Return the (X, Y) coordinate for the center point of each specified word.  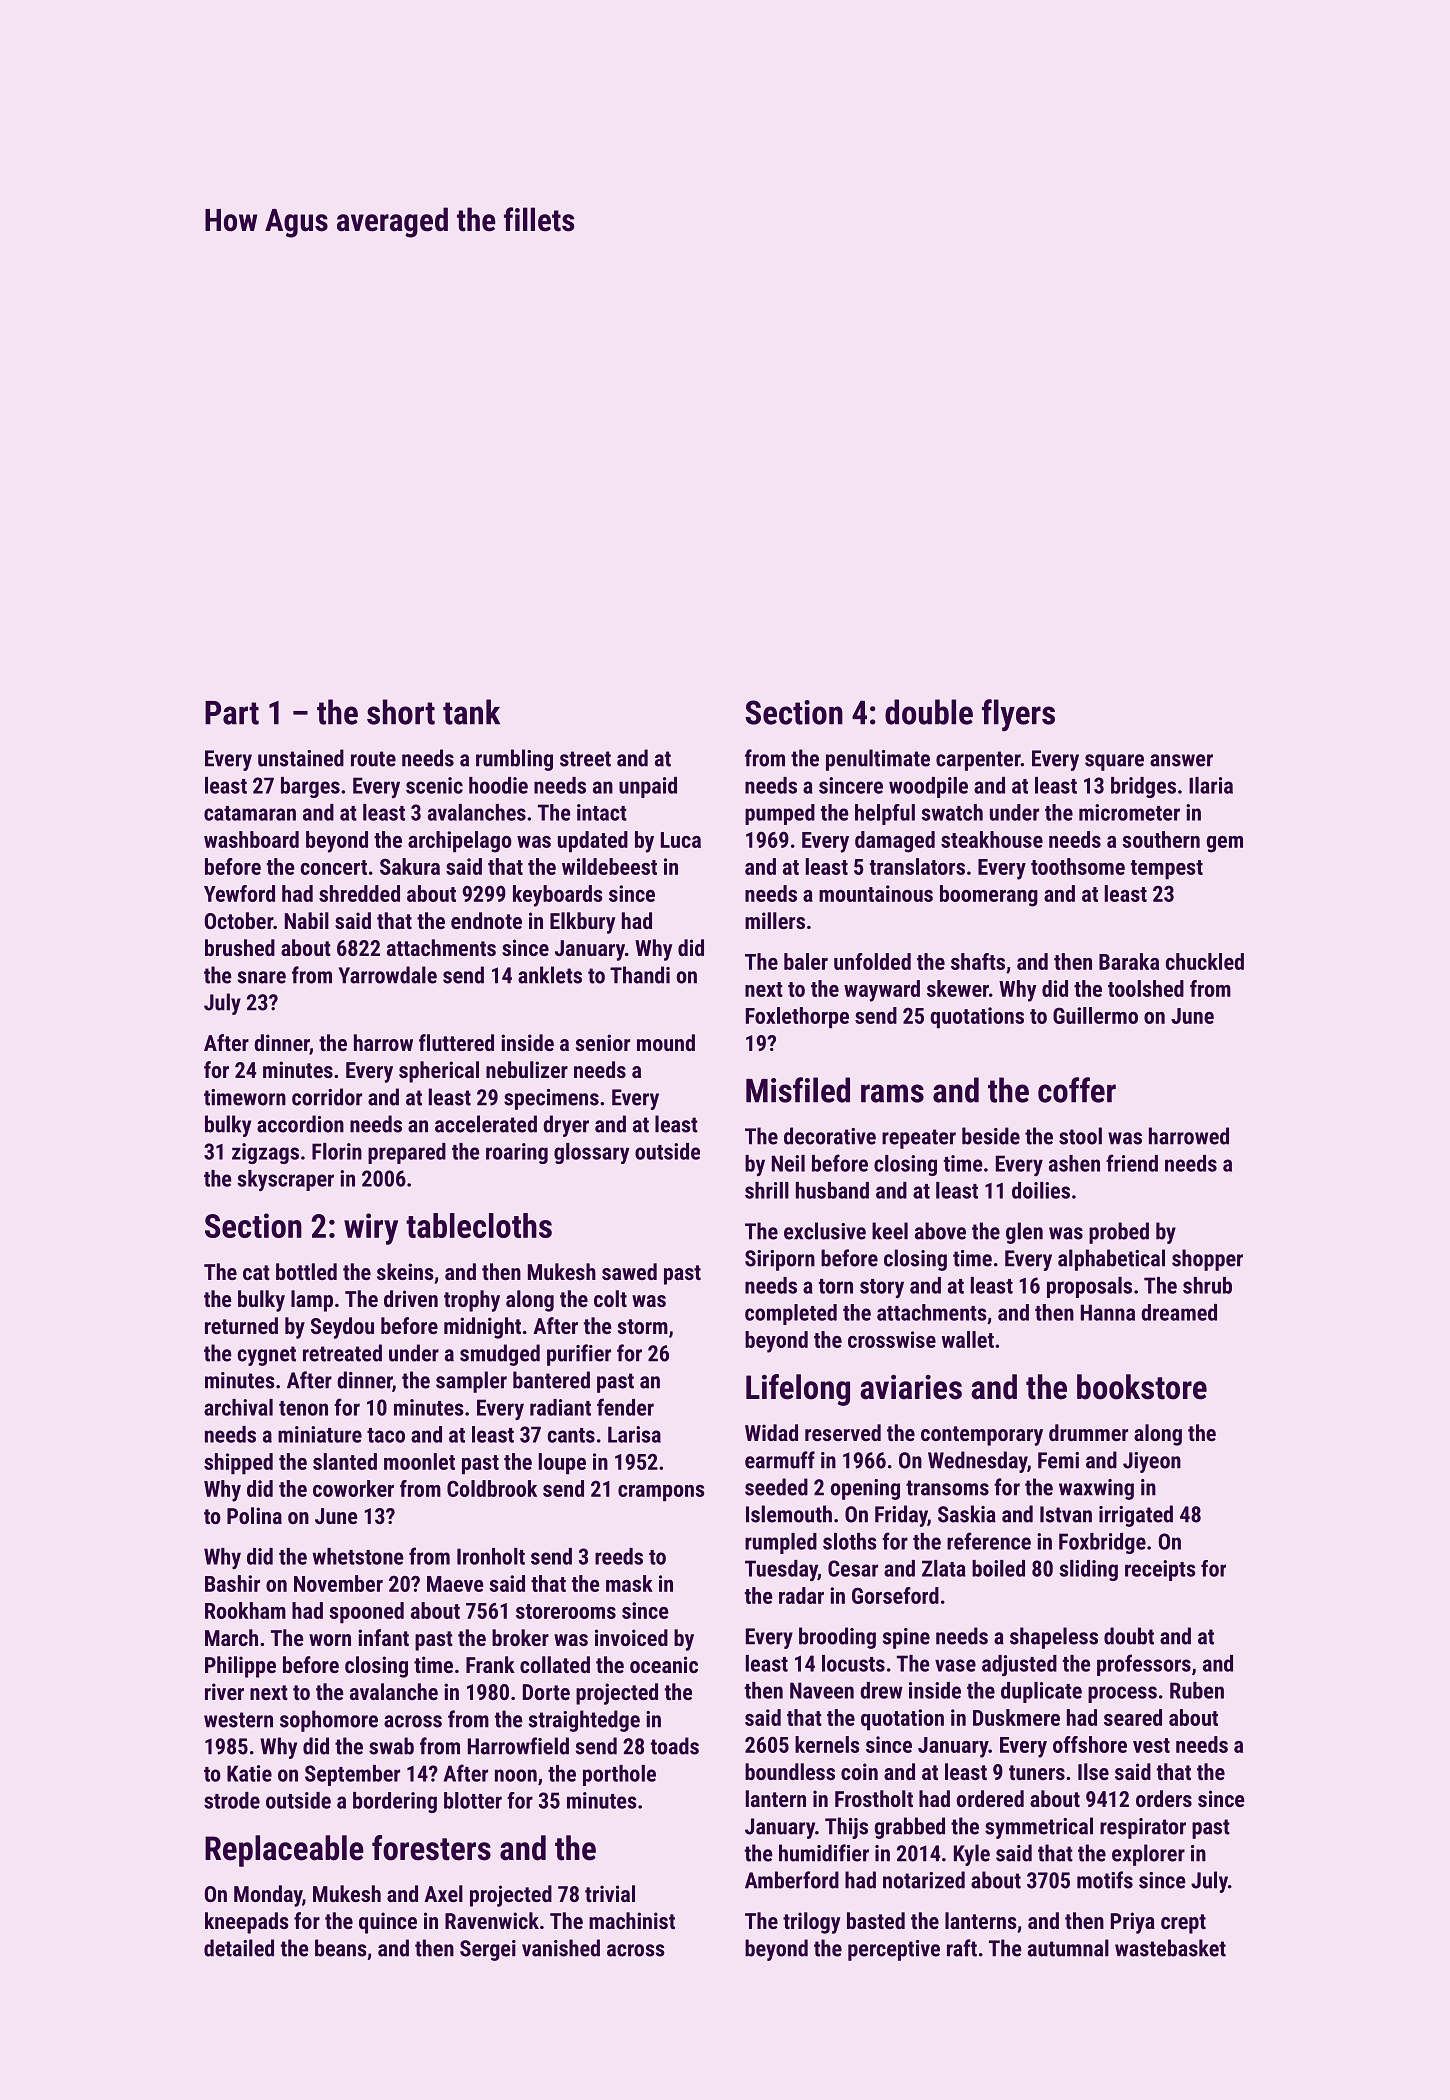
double (929, 712)
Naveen (822, 1690)
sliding (1088, 1570)
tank (471, 712)
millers (775, 920)
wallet (967, 1339)
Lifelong (798, 1390)
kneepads (247, 1923)
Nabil (307, 920)
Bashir (232, 1583)
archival (238, 1407)
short (401, 712)
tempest (1167, 870)
